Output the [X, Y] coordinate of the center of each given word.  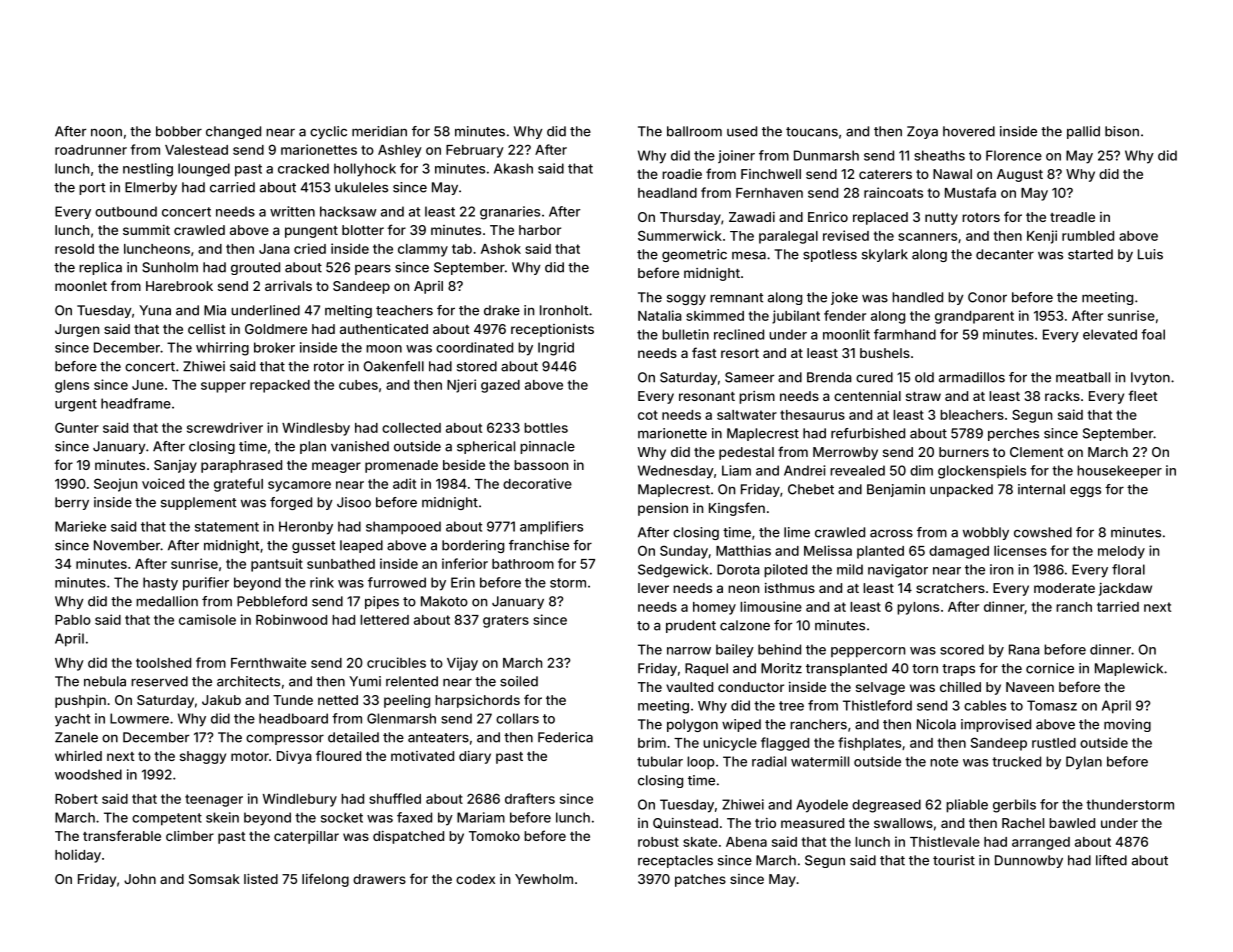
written [292, 211]
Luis [1150, 254]
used [742, 131]
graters [506, 621]
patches [700, 880]
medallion [167, 601]
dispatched [408, 837]
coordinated [474, 347]
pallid [1083, 132]
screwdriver [225, 427]
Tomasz [1052, 705]
